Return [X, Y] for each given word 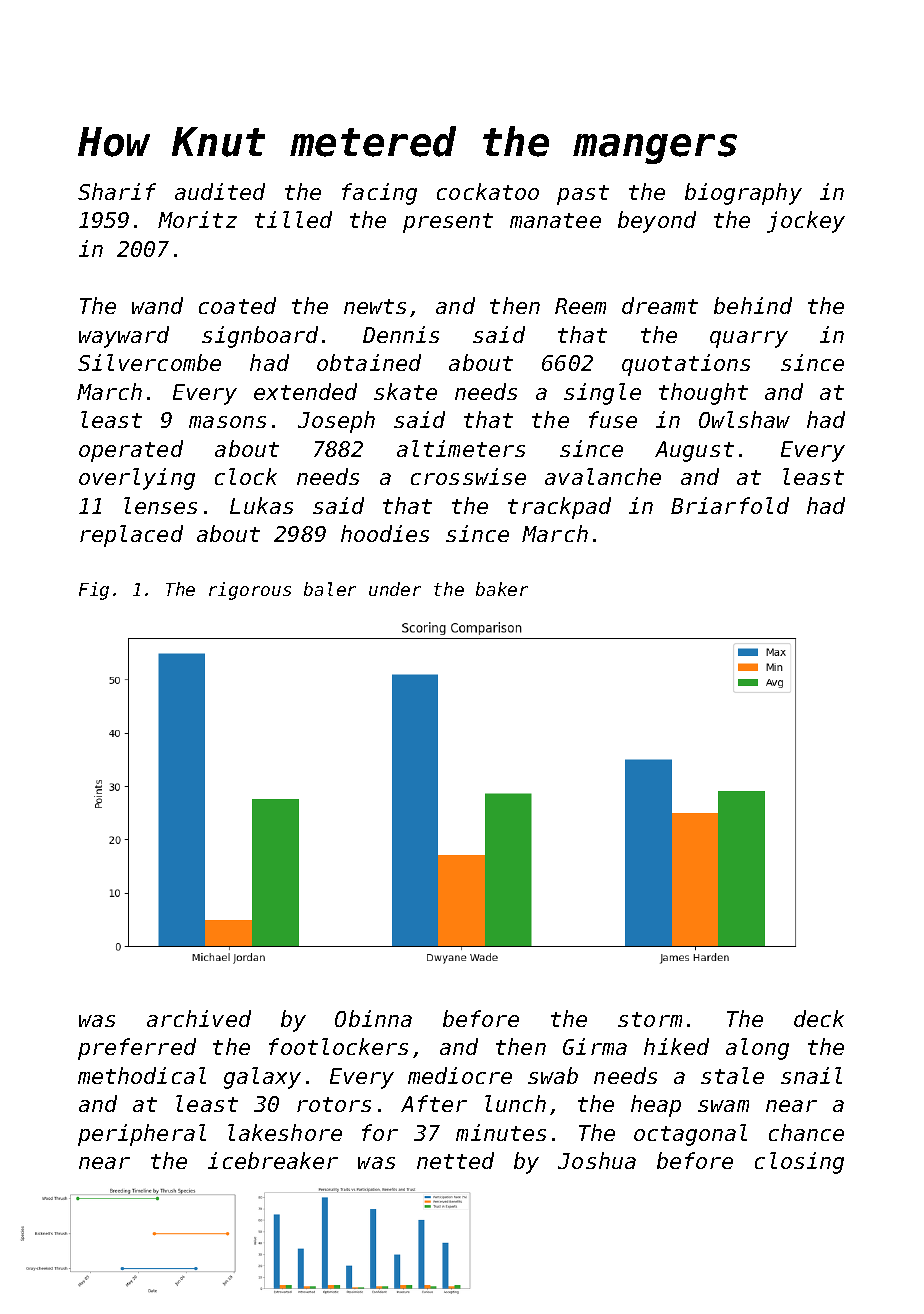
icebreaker [273, 1160]
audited [220, 191]
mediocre [460, 1075]
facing [379, 194]
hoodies [385, 533]
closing [799, 1163]
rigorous [250, 591]
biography [743, 194]
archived [199, 1018]
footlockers [338, 1046]
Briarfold [730, 505]
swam [723, 1106]
